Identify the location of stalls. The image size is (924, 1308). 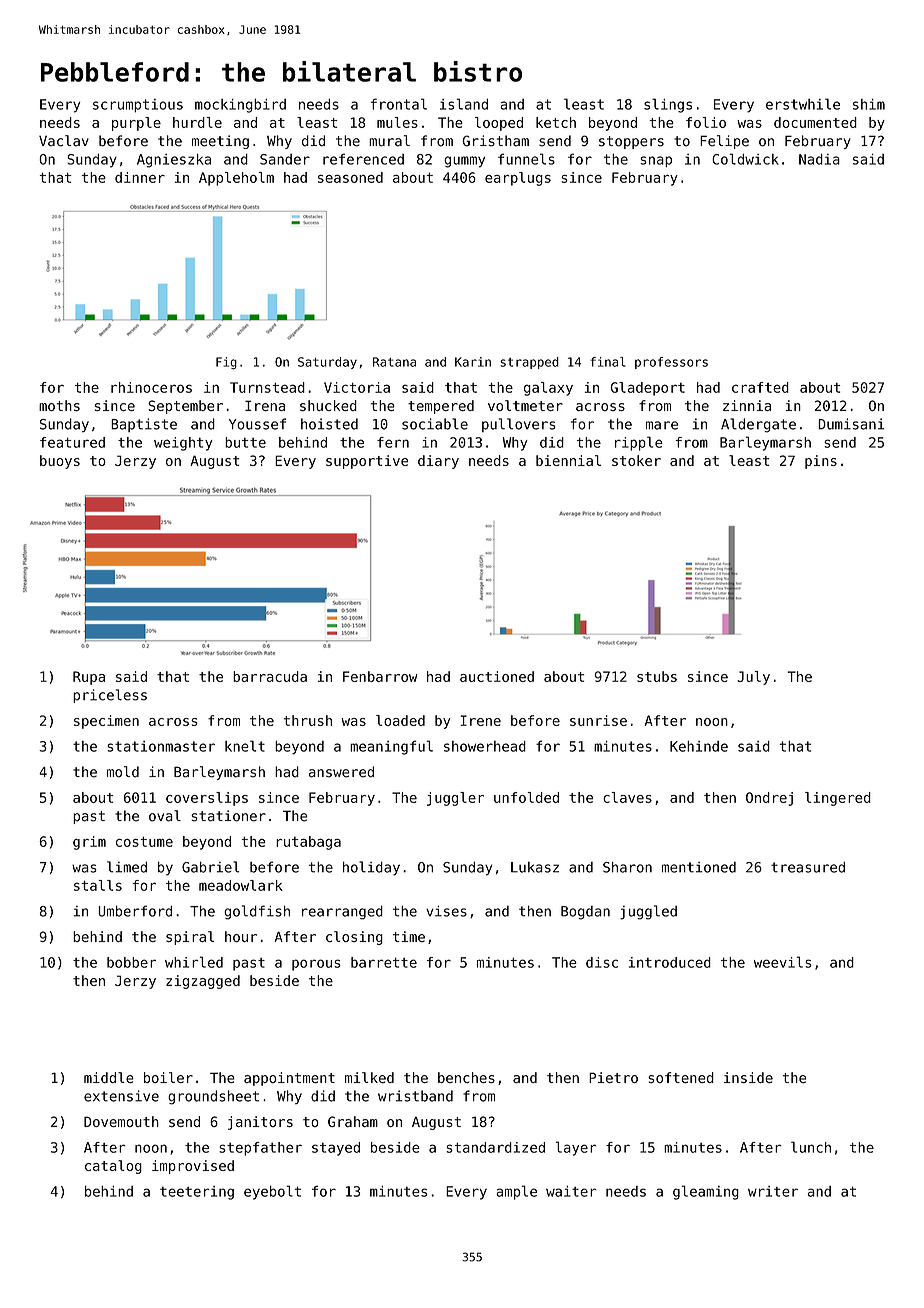
(98, 885).
